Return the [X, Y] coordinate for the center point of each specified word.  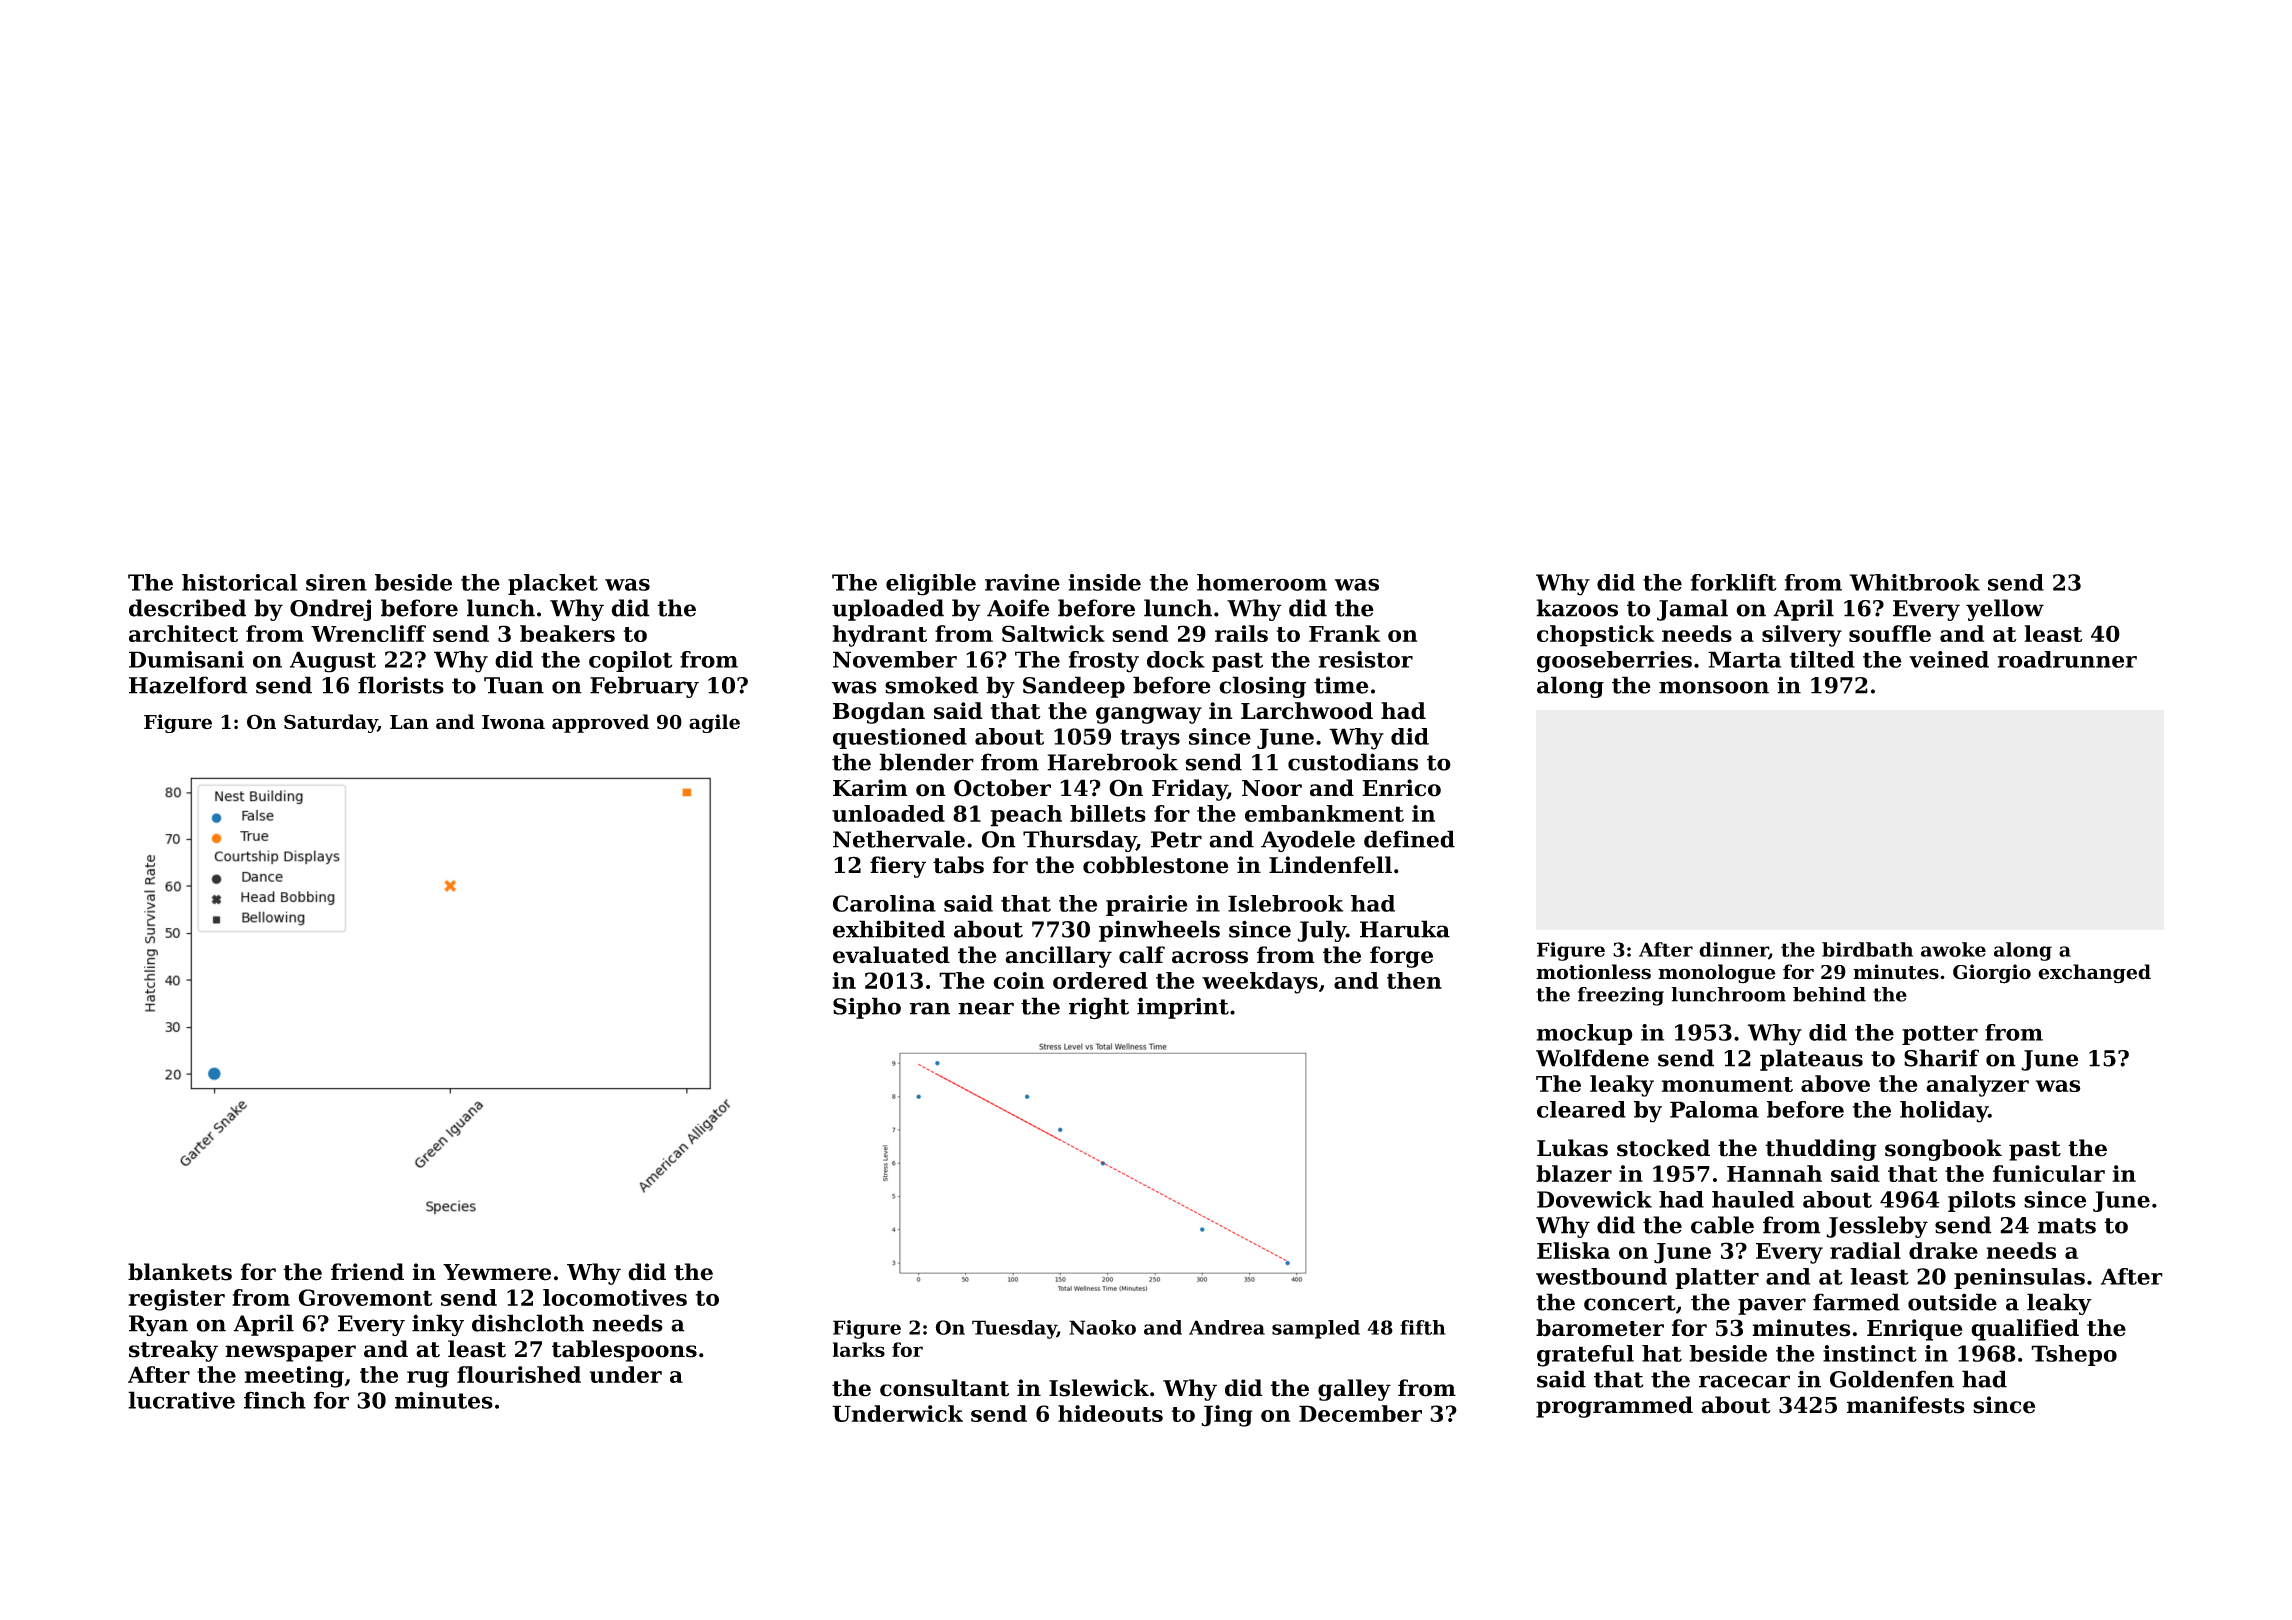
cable [1722, 1225]
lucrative [181, 1400]
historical [239, 582]
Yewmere [497, 1272]
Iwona [513, 722]
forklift [1734, 582]
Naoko [1102, 1327]
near [986, 1008]
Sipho [867, 1008]
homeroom [1262, 582]
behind [1829, 994]
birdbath [1867, 949]
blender [926, 762]
